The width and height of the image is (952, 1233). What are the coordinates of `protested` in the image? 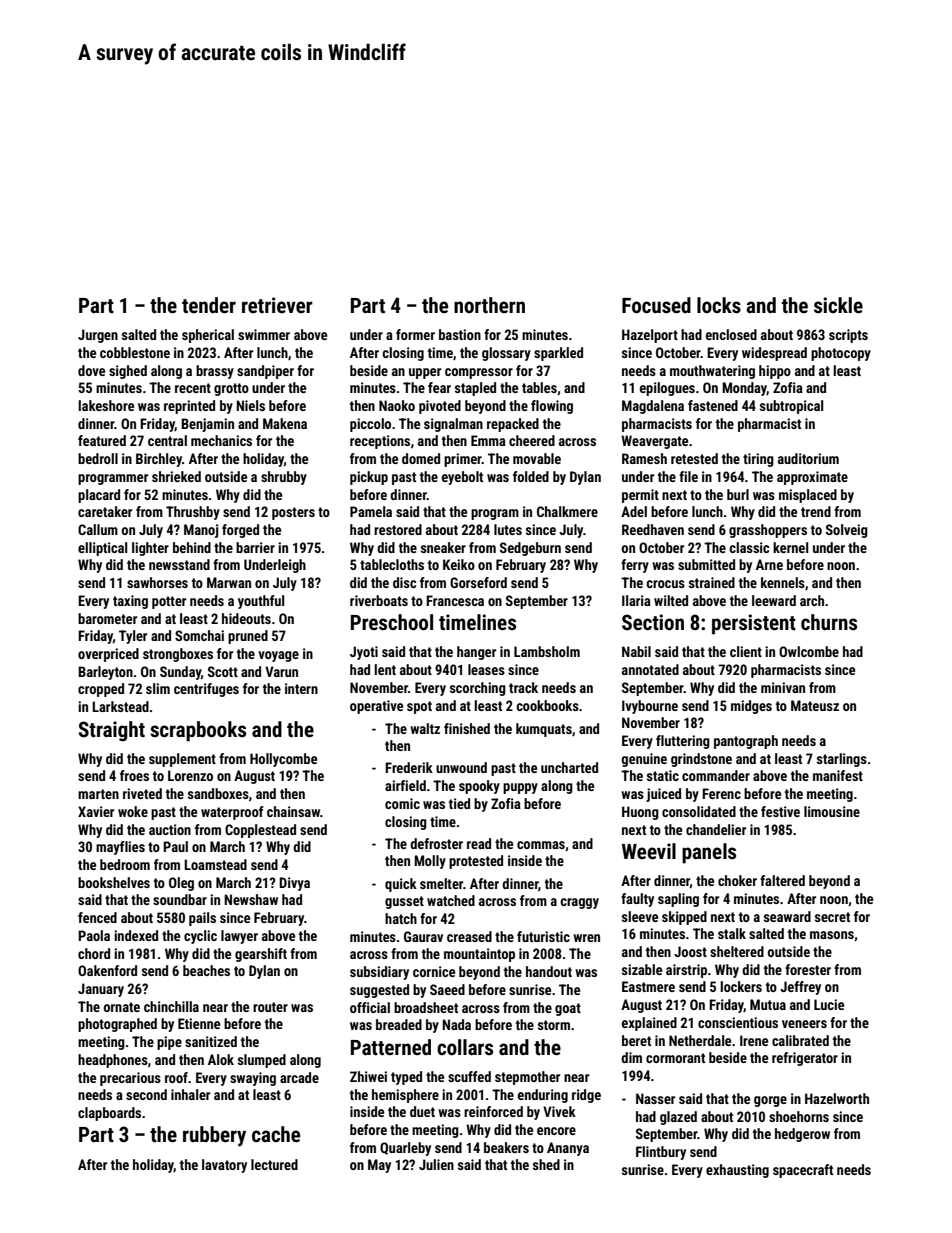 It's located at (476, 862).
